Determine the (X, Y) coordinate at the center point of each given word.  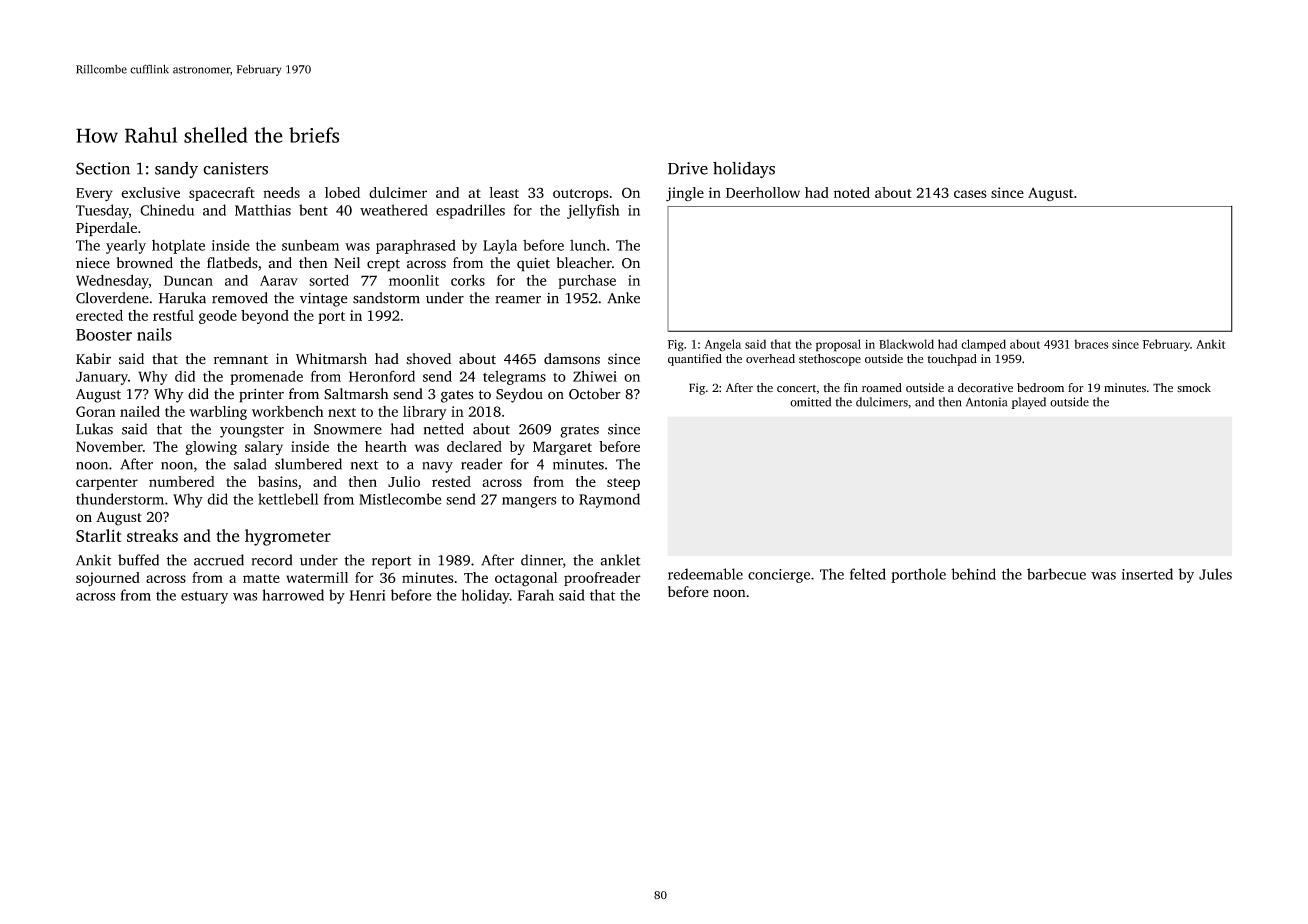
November (109, 446)
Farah (536, 595)
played (1029, 403)
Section (103, 168)
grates (579, 431)
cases (970, 194)
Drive (688, 168)
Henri (367, 595)
